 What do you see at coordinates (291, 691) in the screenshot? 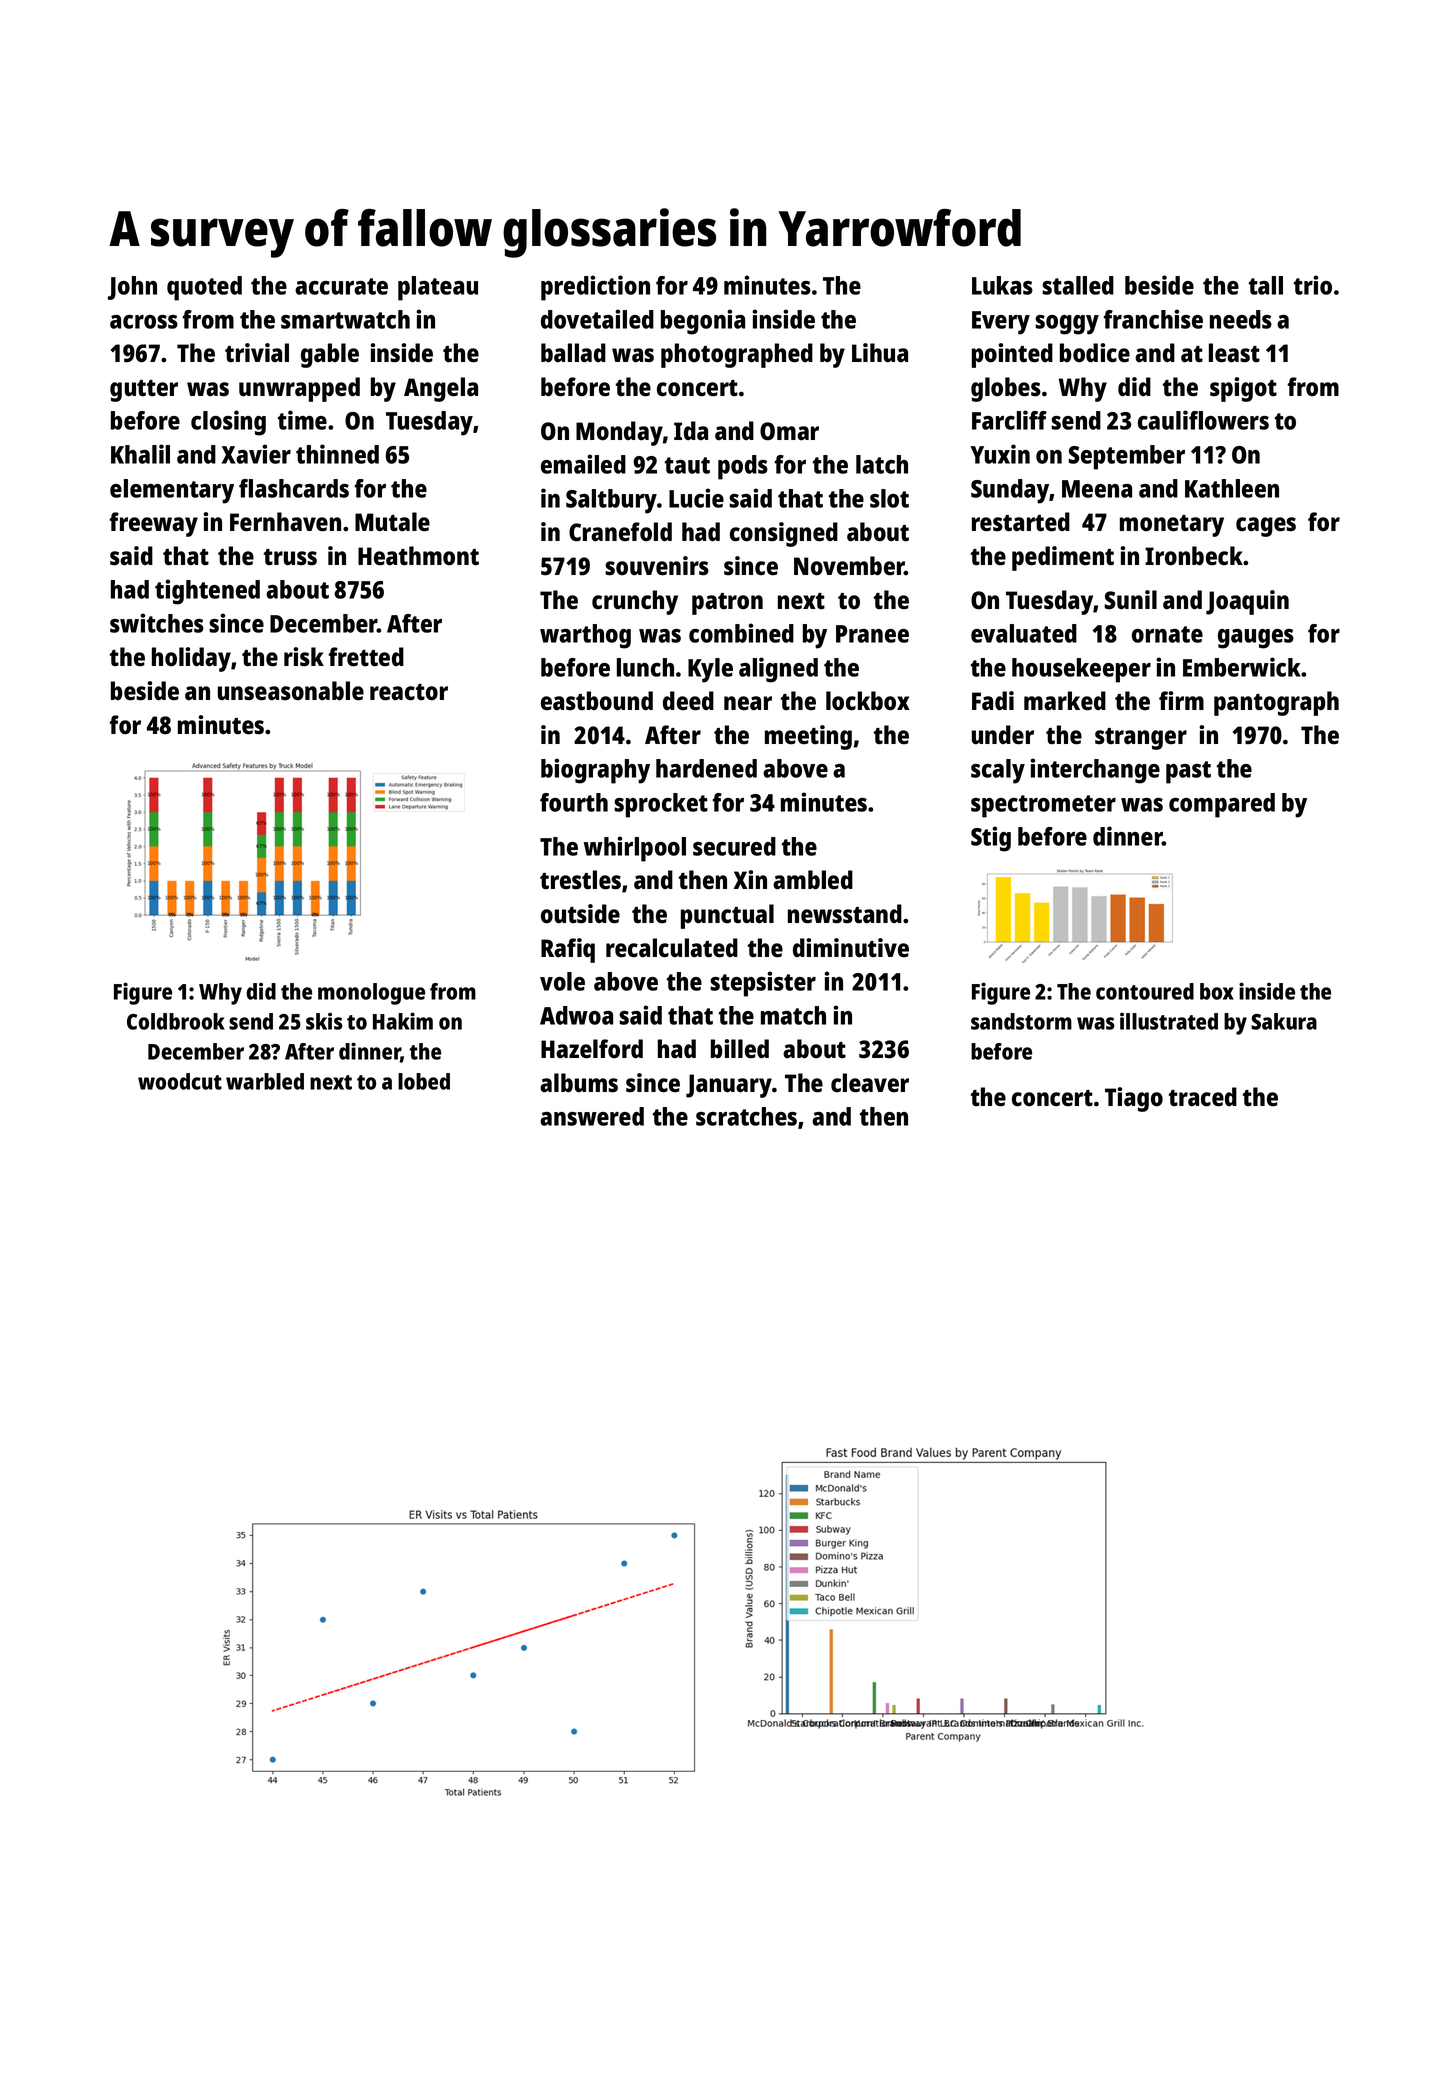
I see `unseasonable` at bounding box center [291, 691].
